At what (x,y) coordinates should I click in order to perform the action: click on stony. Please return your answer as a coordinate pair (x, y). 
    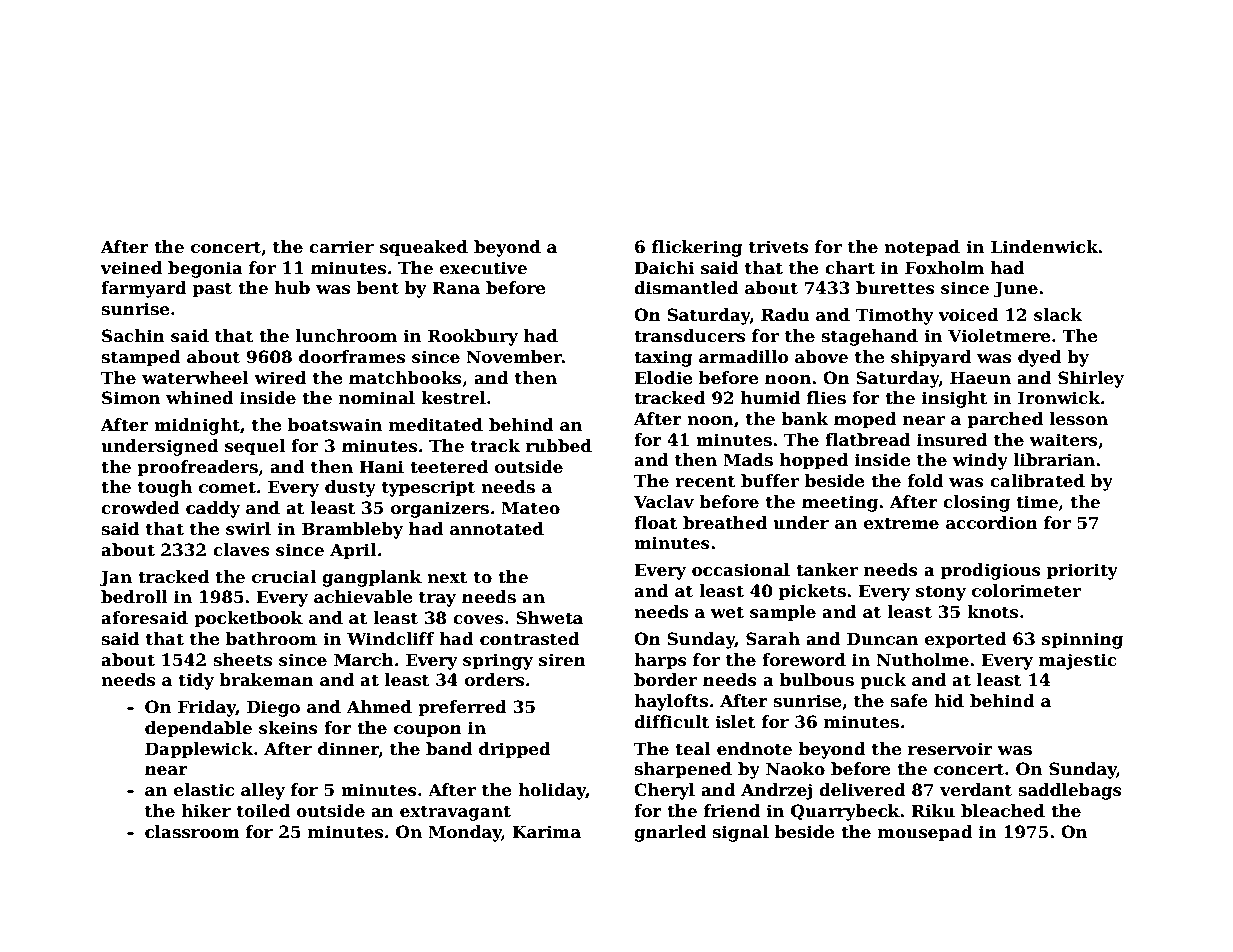
    Looking at the image, I should click on (941, 593).
